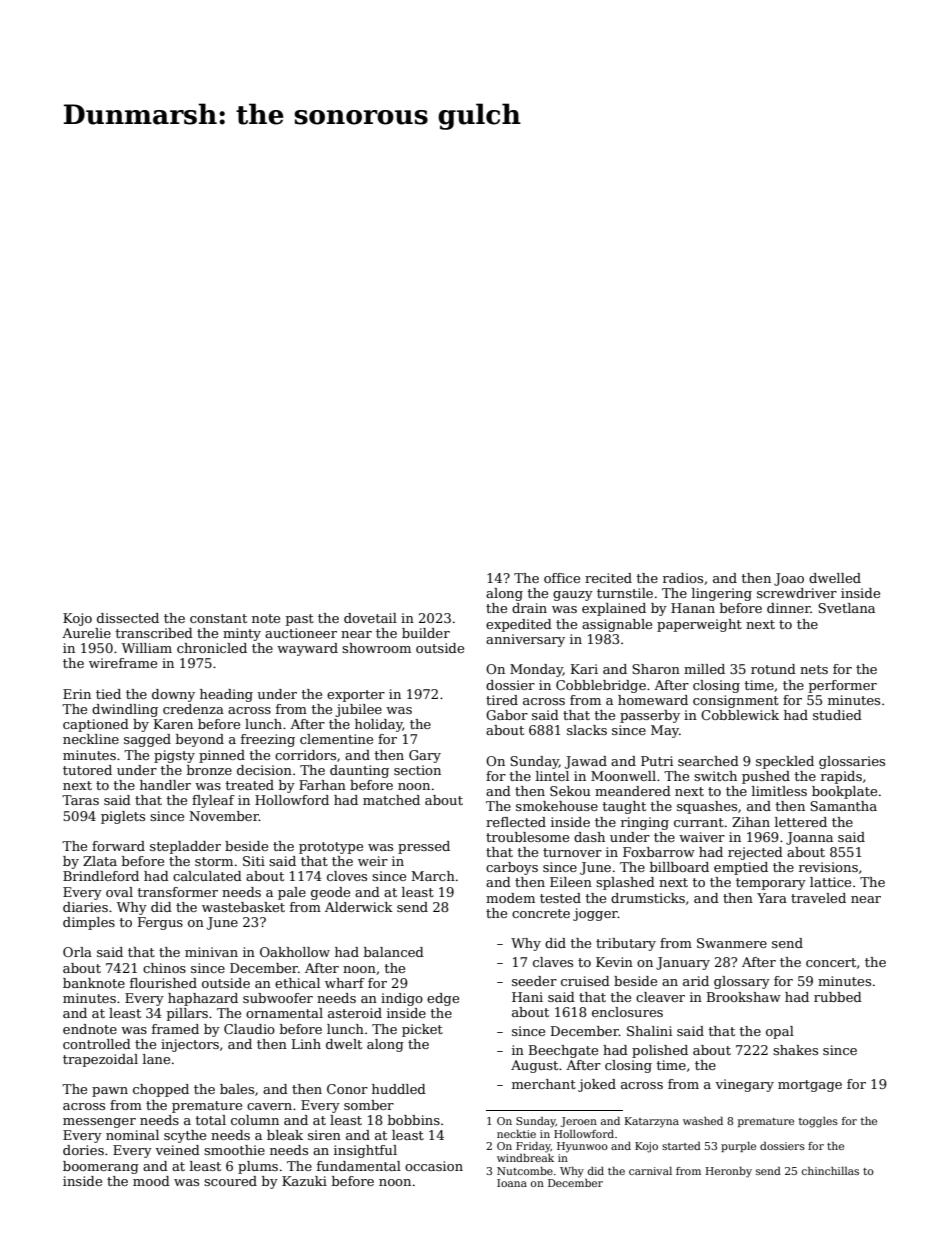 The width and height of the page is (952, 1233). What do you see at coordinates (831, 962) in the page?
I see `concert` at bounding box center [831, 962].
